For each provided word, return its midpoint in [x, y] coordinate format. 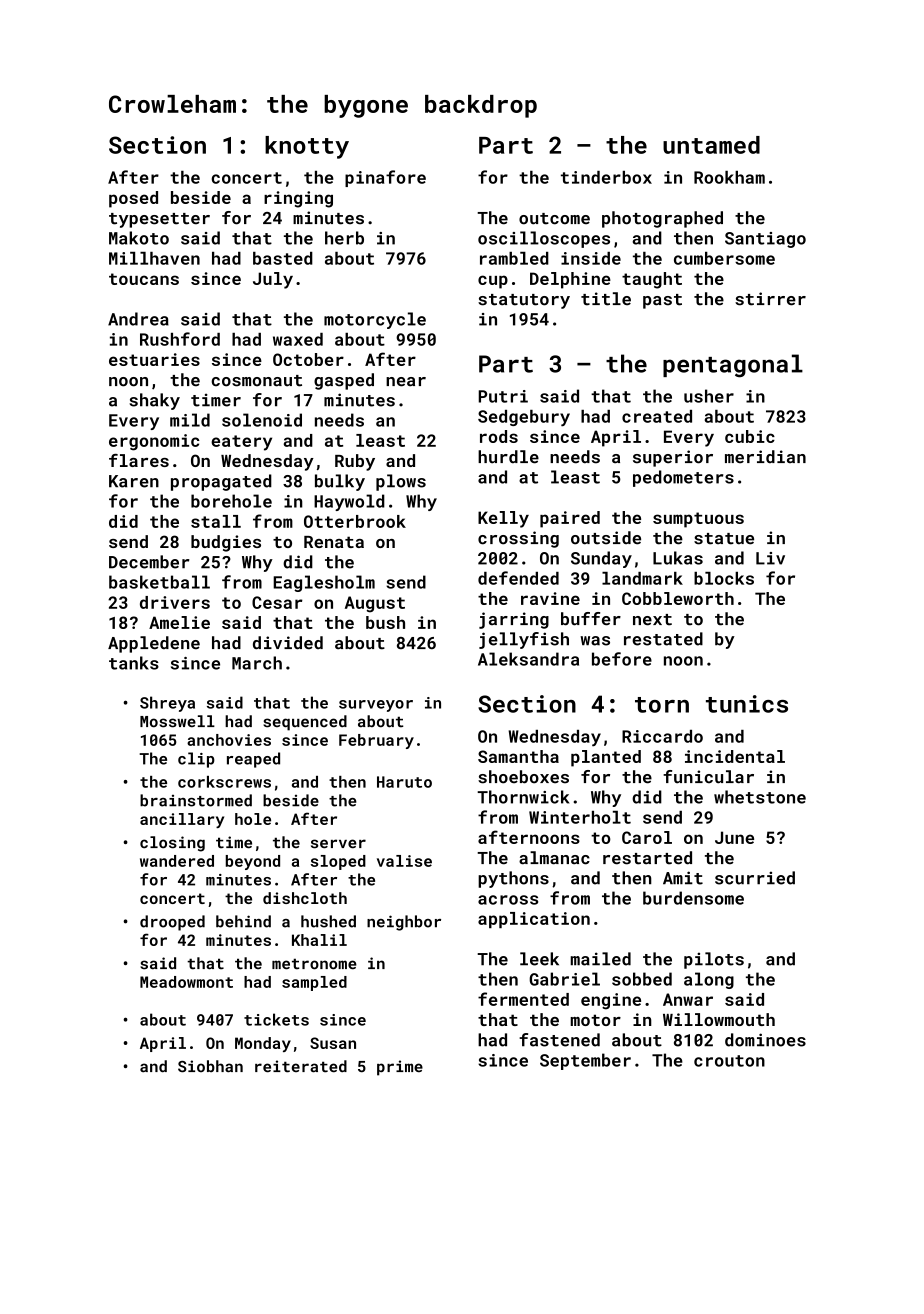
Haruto [404, 782]
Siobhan [210, 1066]
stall [216, 521]
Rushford [180, 339]
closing [172, 844]
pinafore [385, 178]
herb [344, 238]
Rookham [729, 177]
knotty [307, 147]
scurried [755, 878]
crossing [518, 539]
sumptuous [698, 520]
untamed [711, 145]
